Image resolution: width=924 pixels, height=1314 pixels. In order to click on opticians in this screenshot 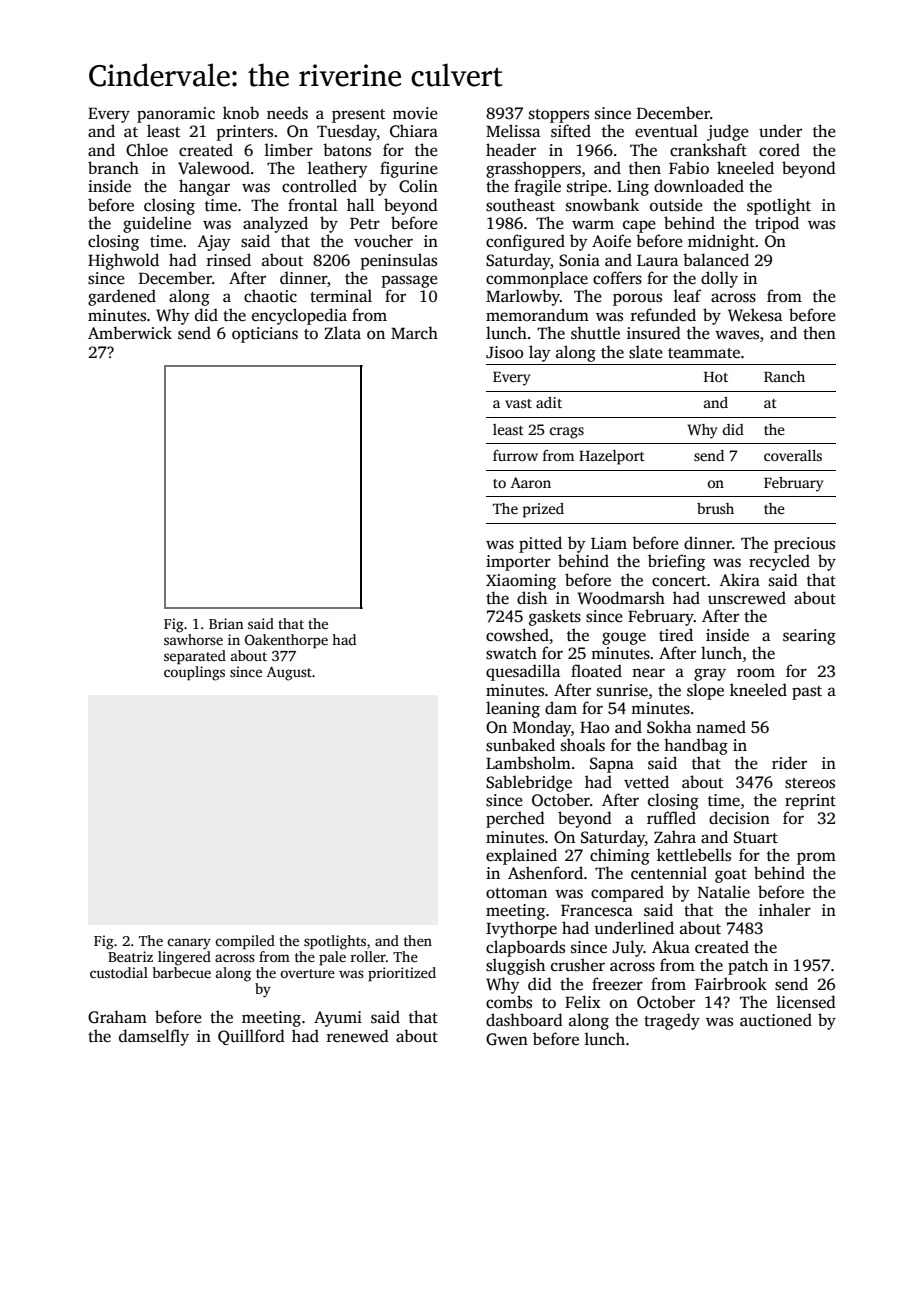, I will do `click(265, 335)`.
